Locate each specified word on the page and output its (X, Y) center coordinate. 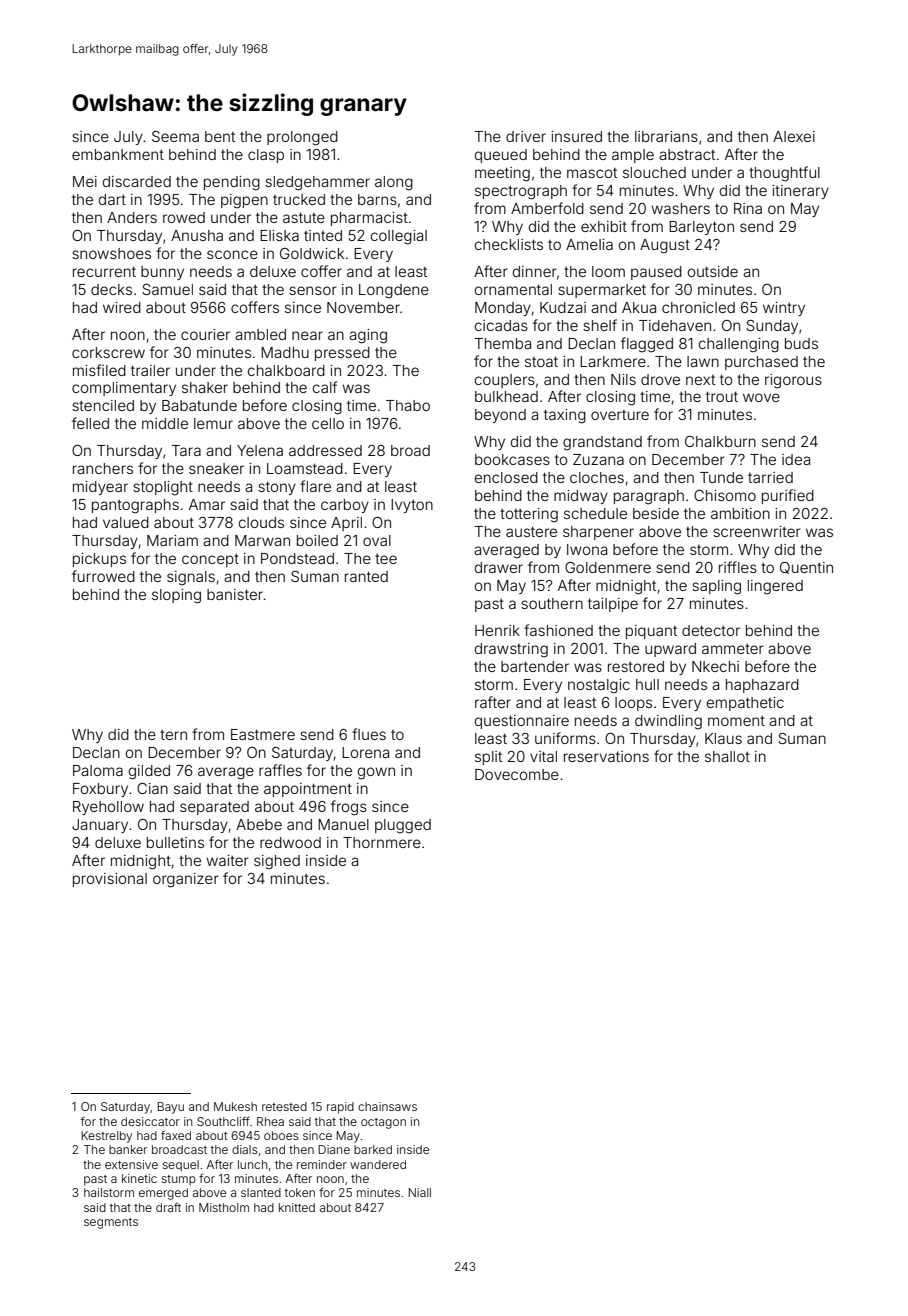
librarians (666, 136)
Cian (152, 788)
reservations (606, 756)
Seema (175, 136)
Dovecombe (517, 774)
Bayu (170, 1108)
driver (526, 136)
